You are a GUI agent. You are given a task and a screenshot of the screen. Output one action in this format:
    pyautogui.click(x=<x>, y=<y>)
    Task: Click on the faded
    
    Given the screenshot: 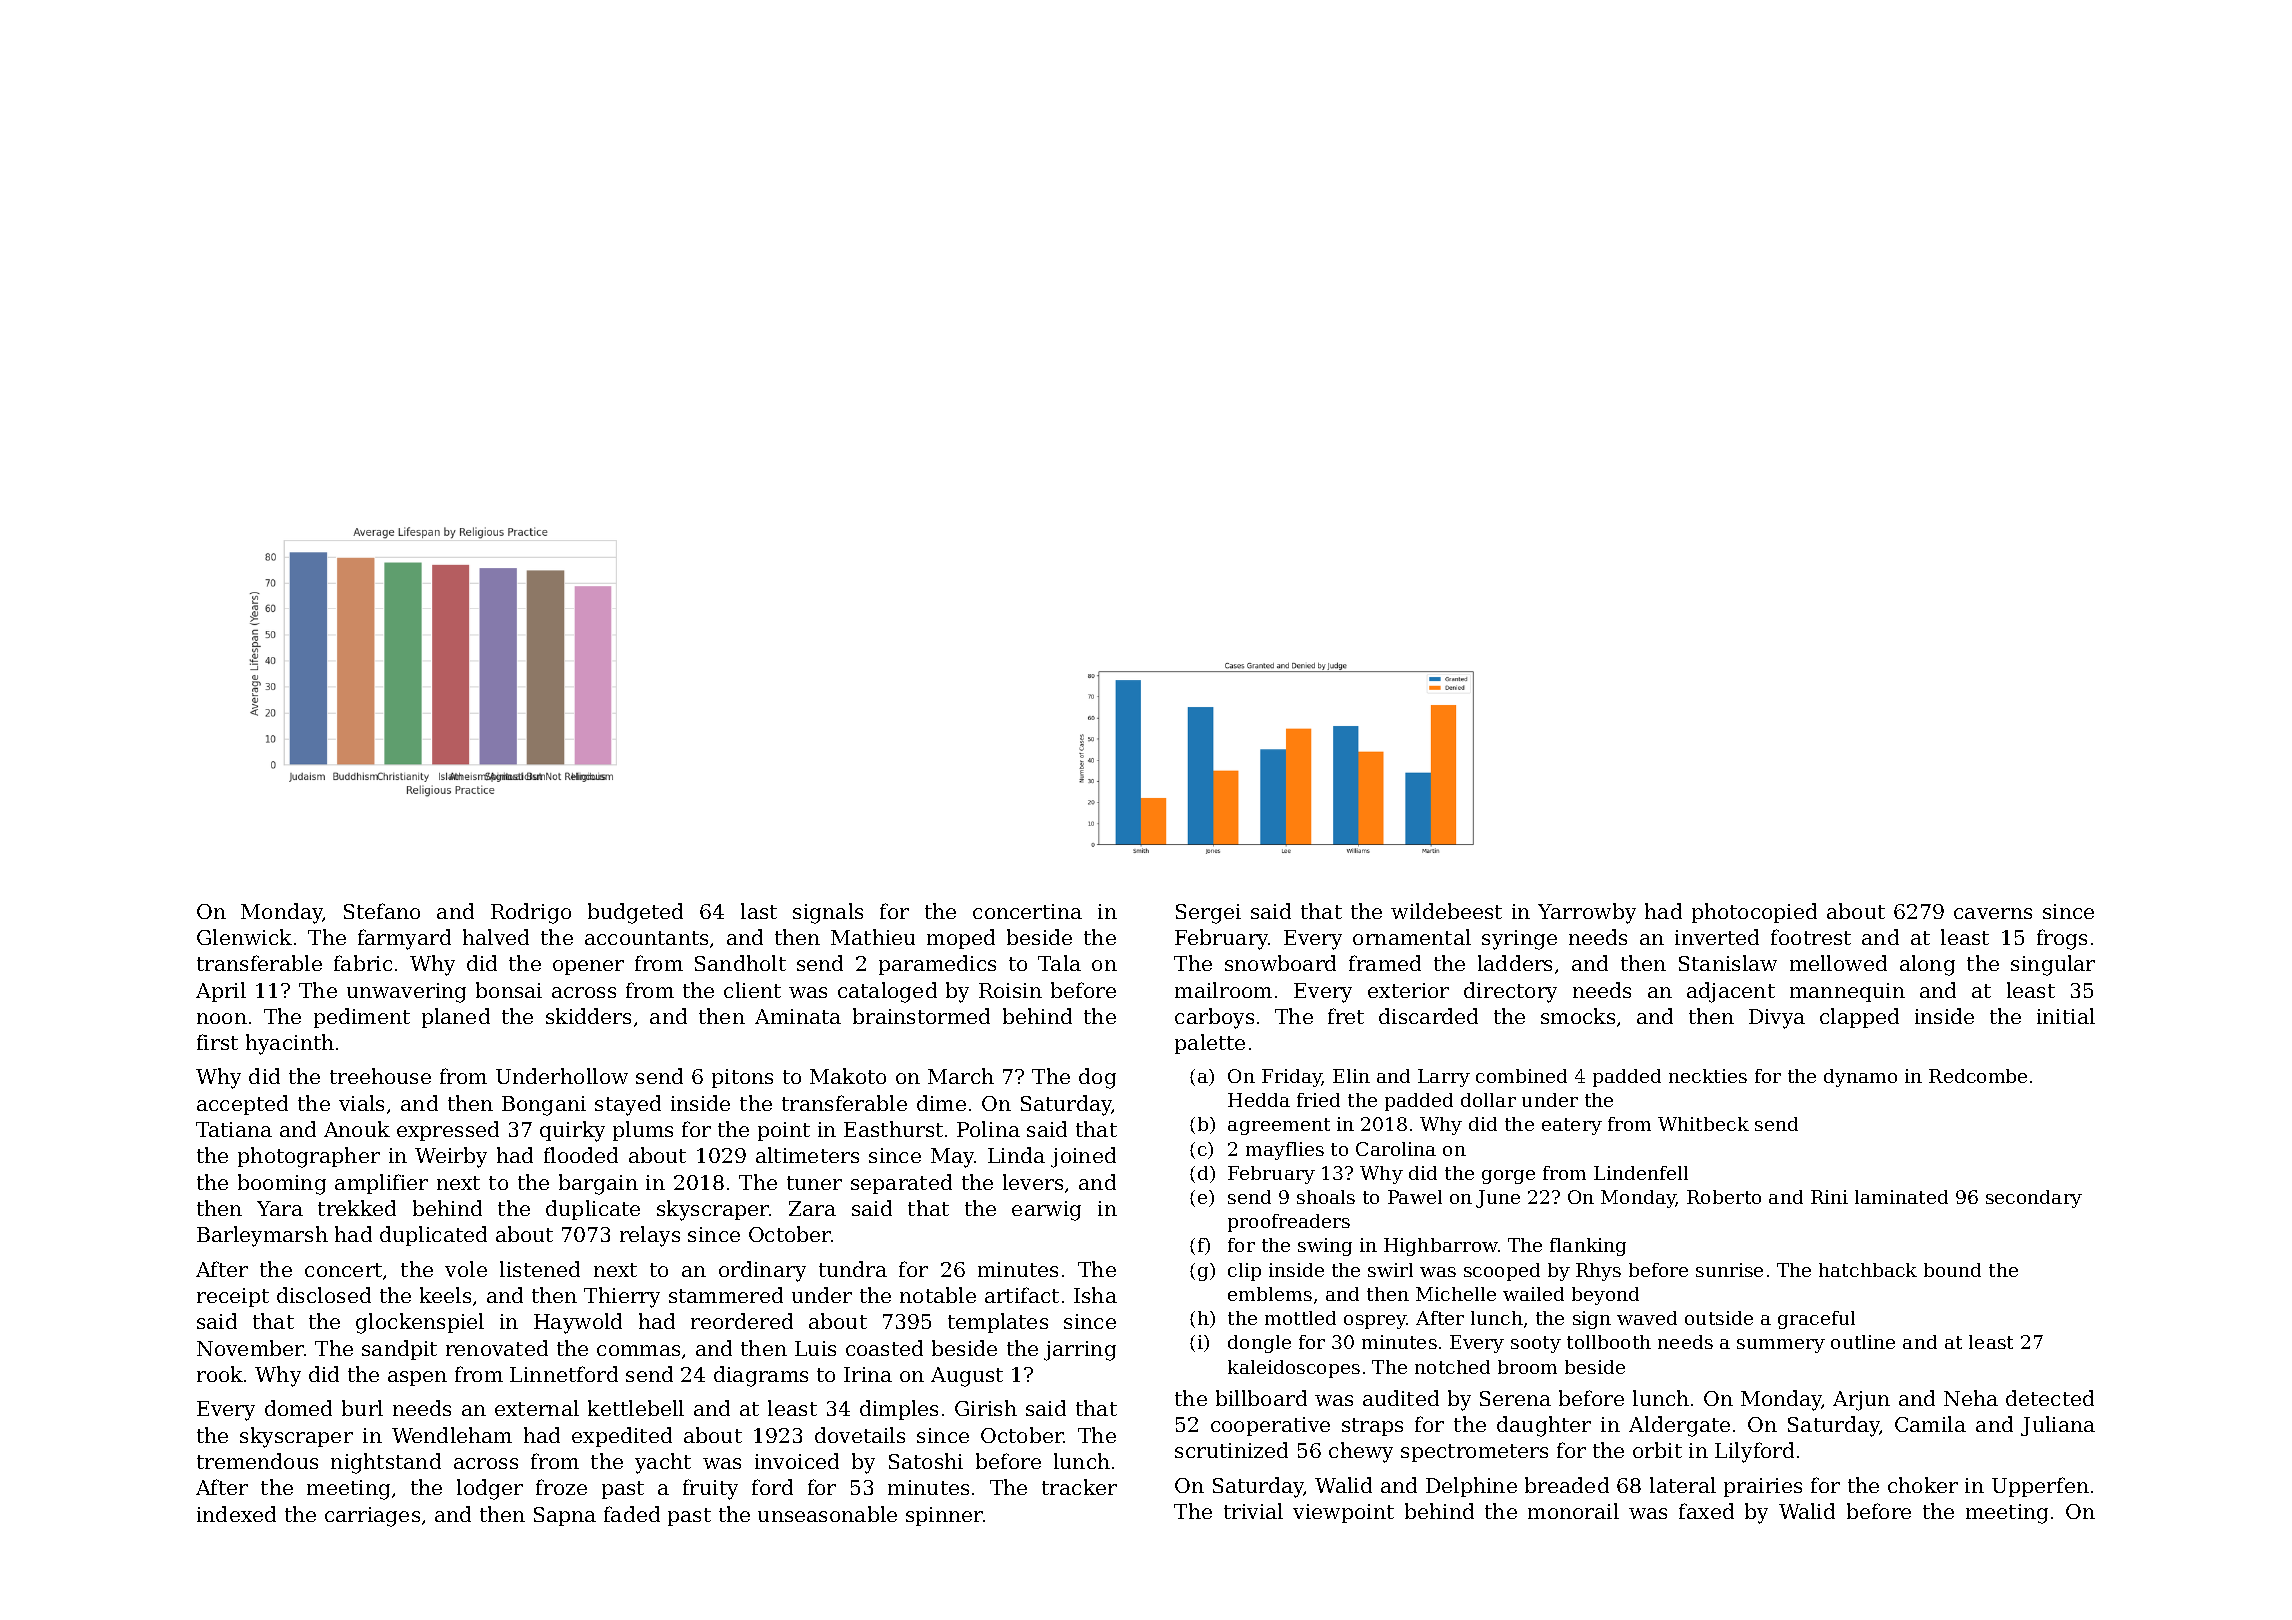 What is the action you would take?
    pyautogui.click(x=632, y=1514)
